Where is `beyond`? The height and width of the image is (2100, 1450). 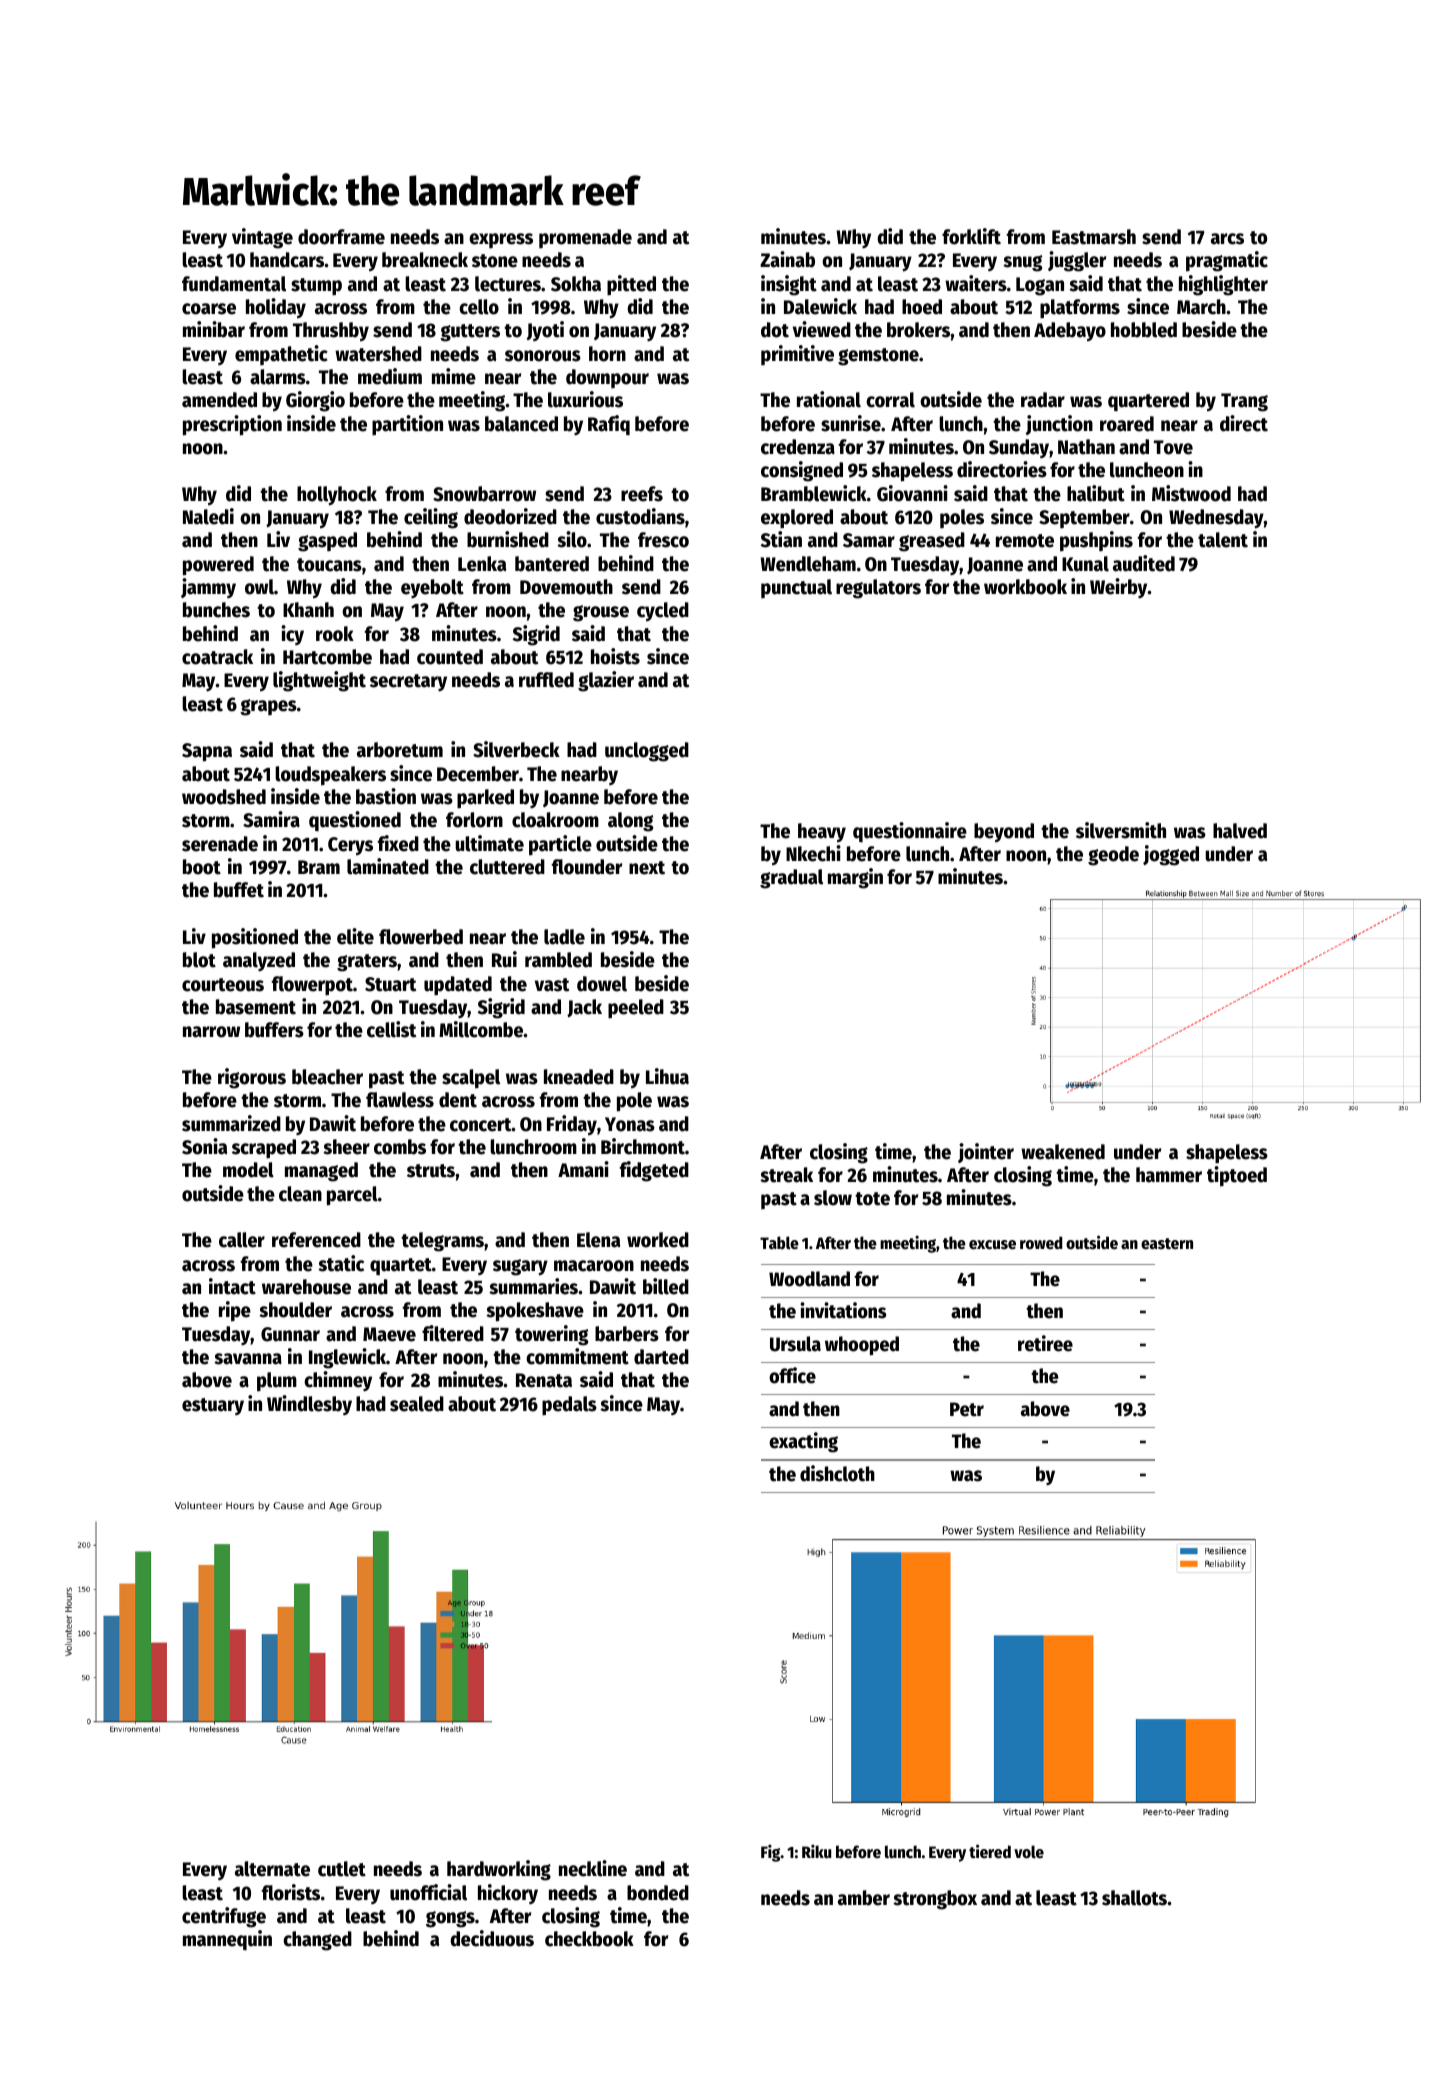
beyond is located at coordinates (1004, 833).
